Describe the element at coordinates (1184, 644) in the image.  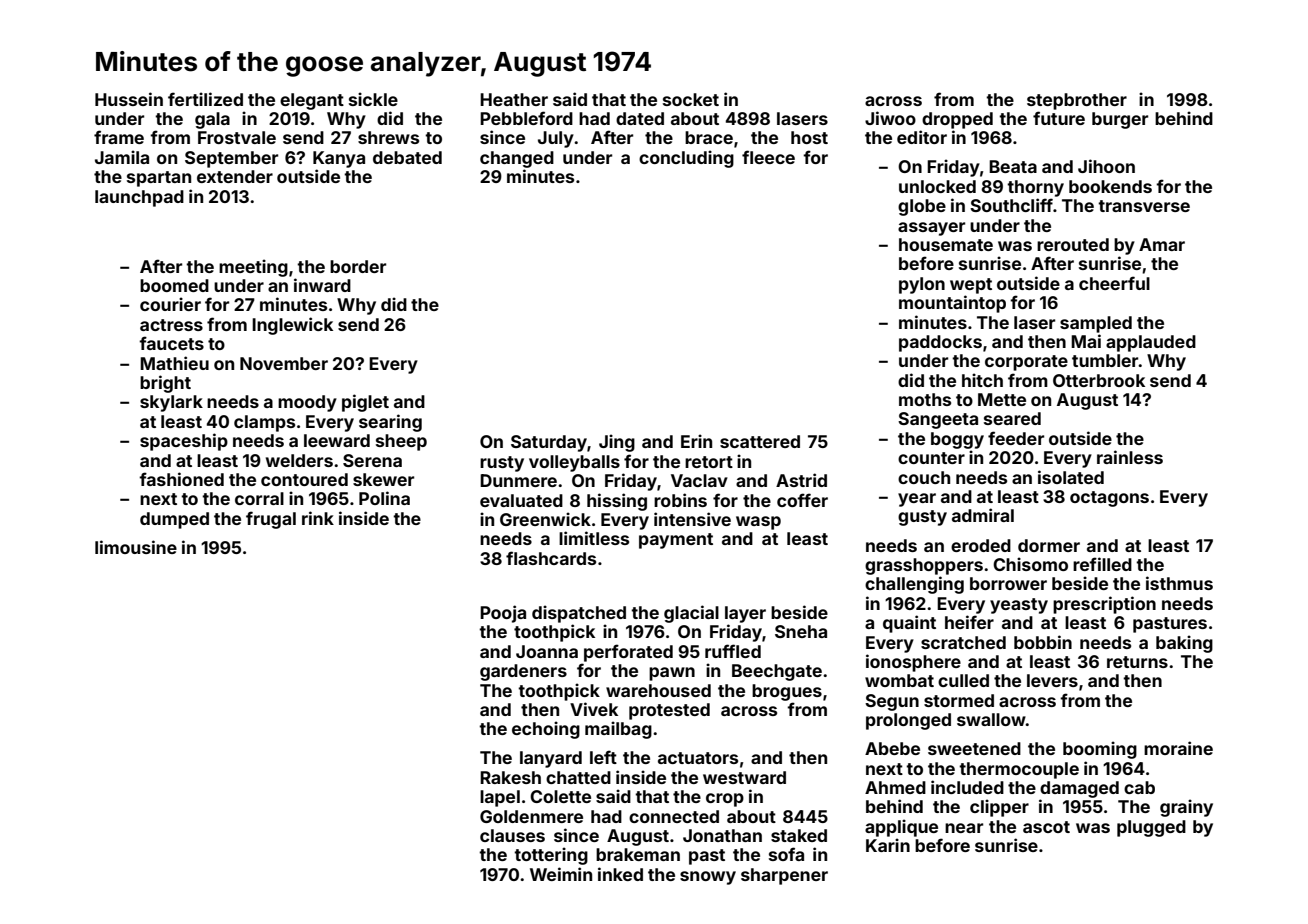
I see `baking` at that location.
